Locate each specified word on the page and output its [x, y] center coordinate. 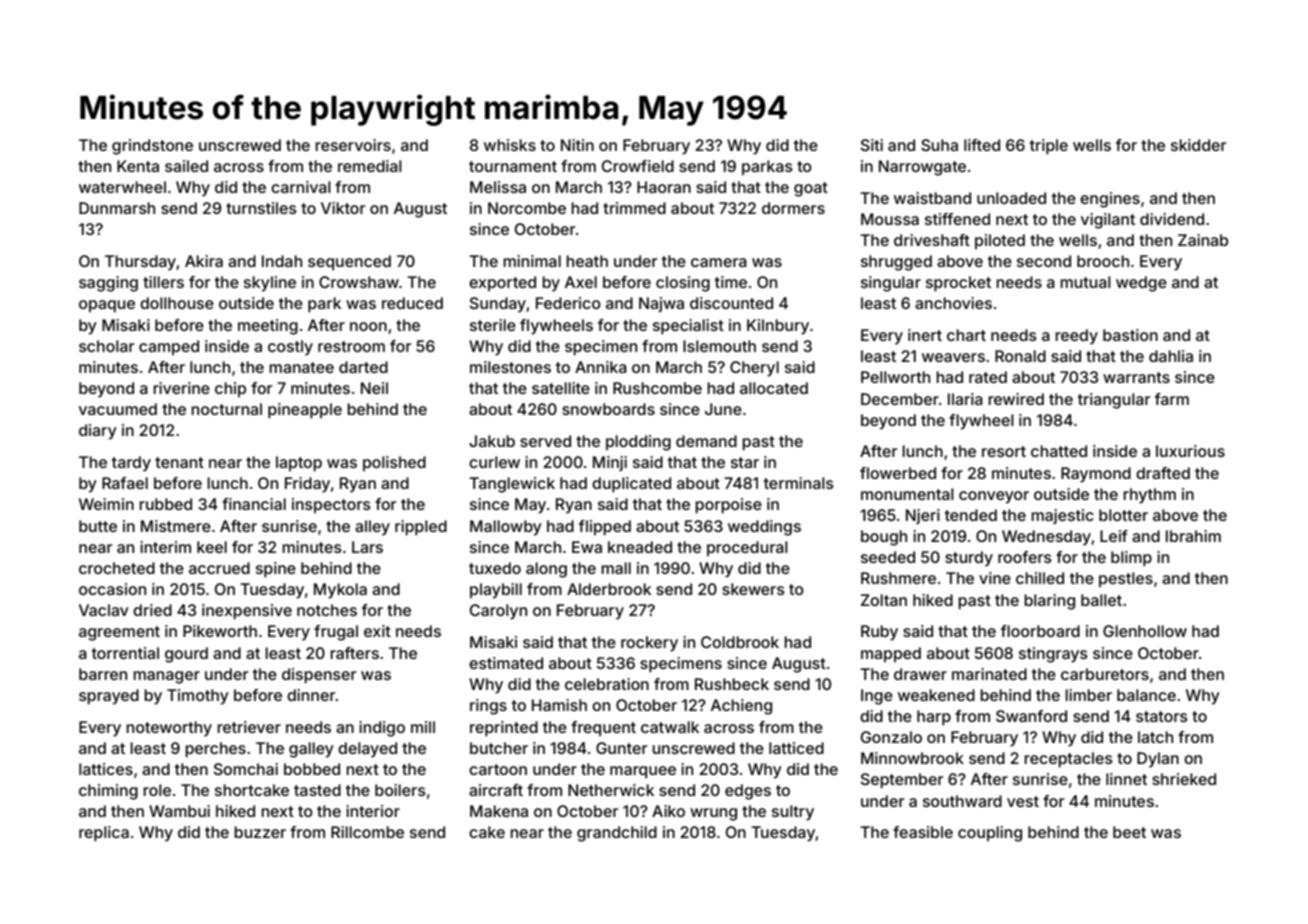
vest [1023, 801]
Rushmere [898, 578]
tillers [163, 282]
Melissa [498, 187]
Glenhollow [1145, 631]
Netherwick [611, 790]
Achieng [741, 707]
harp [934, 718]
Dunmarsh [117, 208]
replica [104, 834]
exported [502, 283]
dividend [1172, 219]
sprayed [109, 697]
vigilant [1108, 221]
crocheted [117, 568]
